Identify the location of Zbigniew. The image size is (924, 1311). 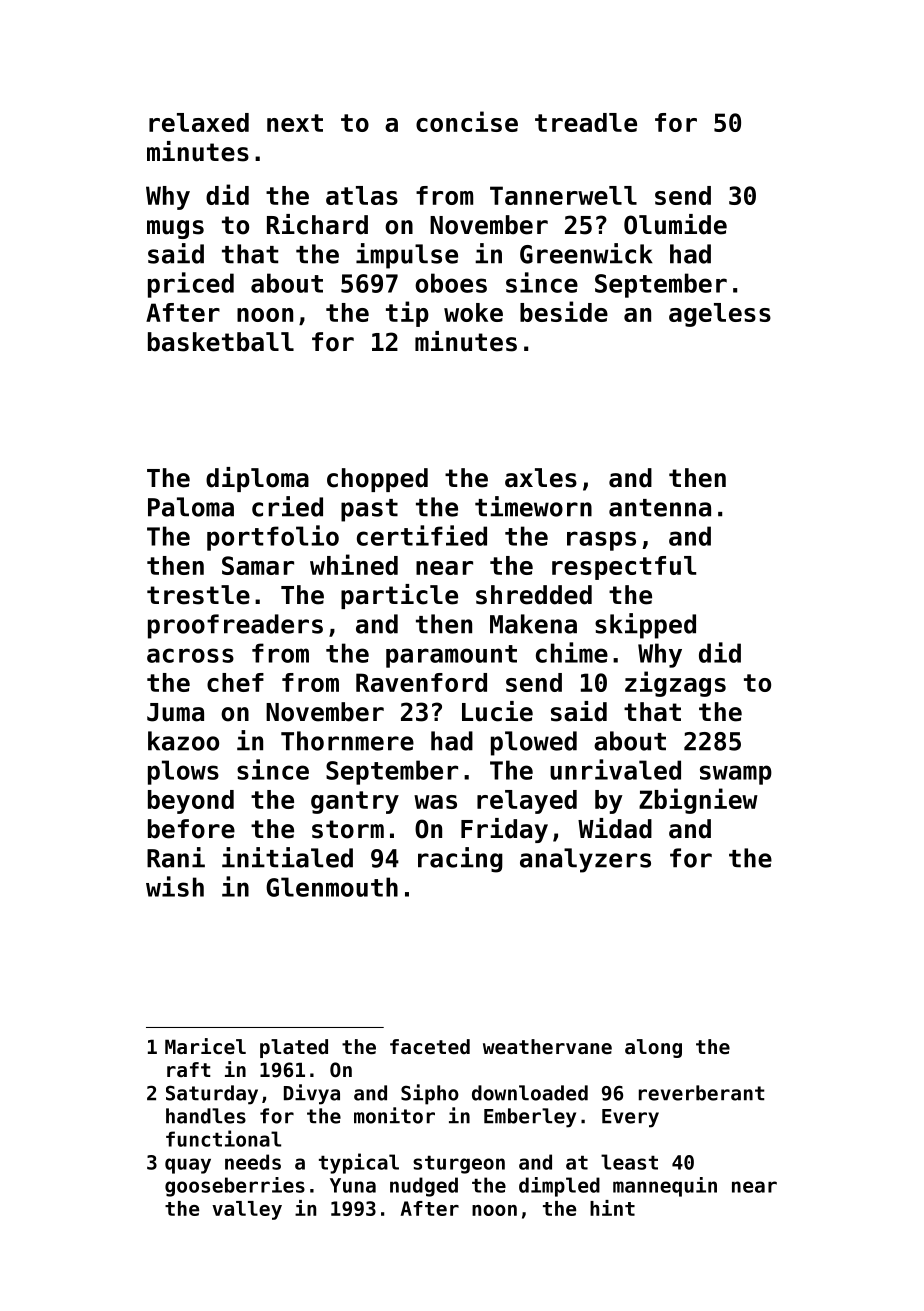
(698, 801).
